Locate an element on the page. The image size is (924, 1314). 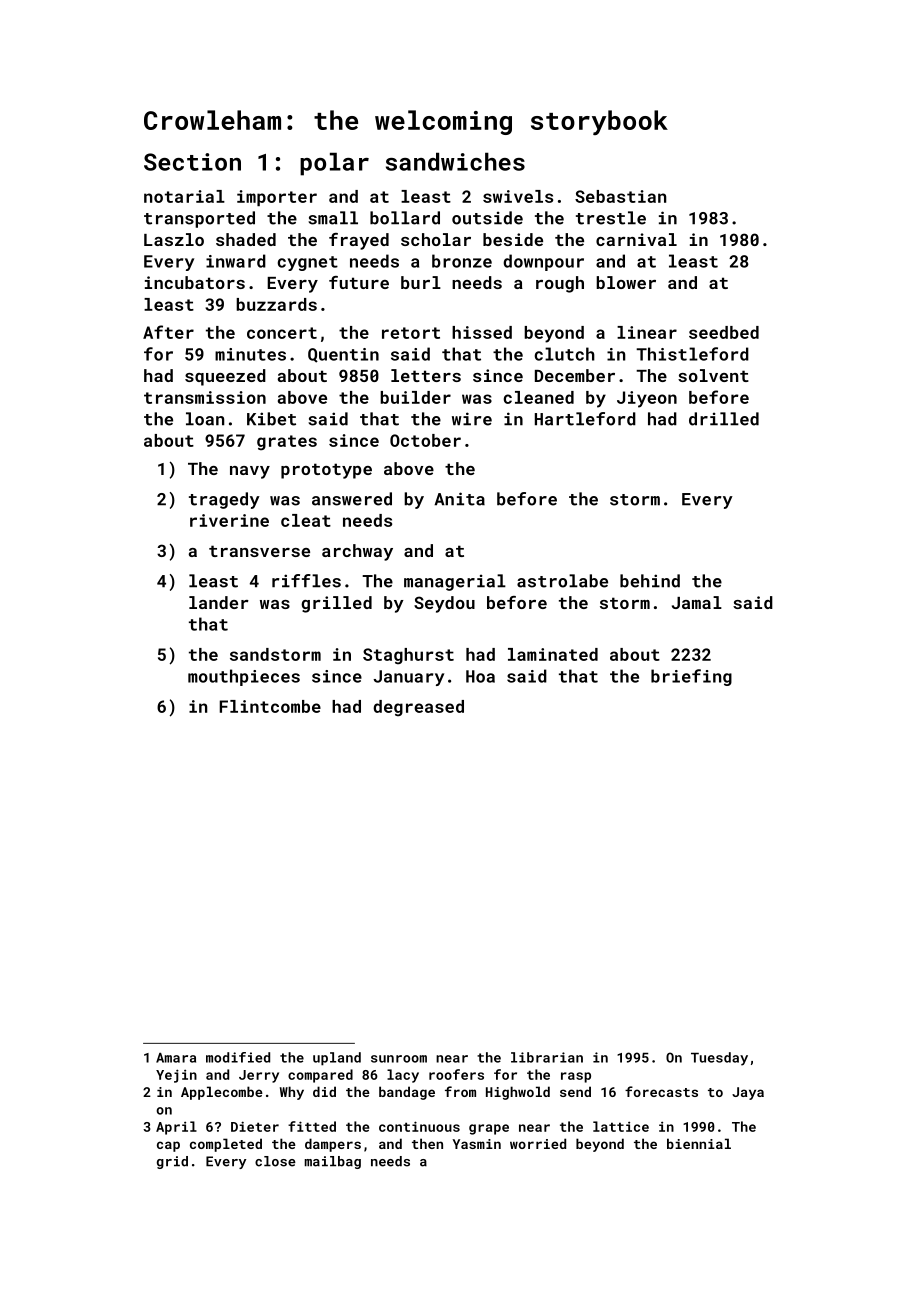
Amara is located at coordinates (176, 1058).
